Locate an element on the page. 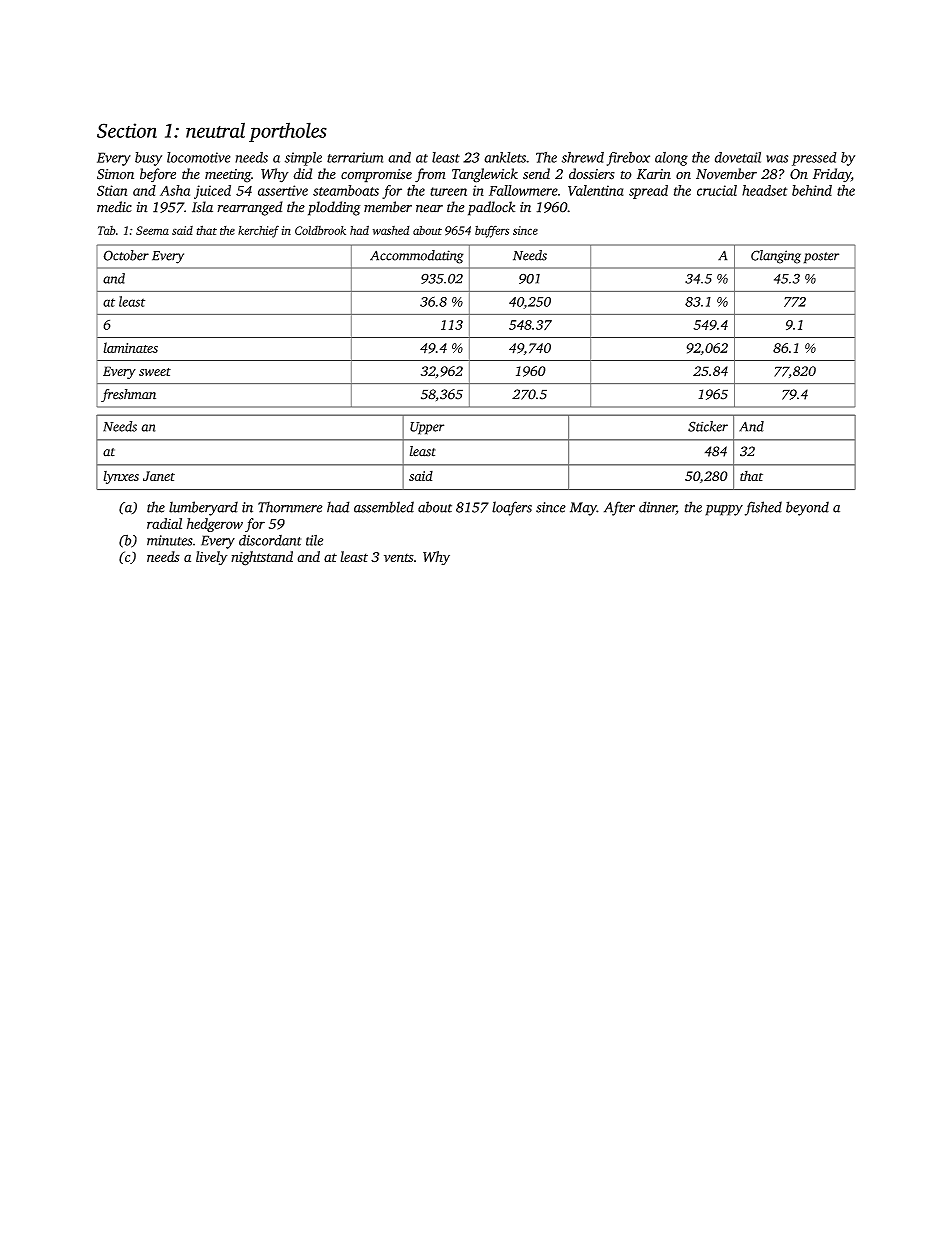  fished is located at coordinates (763, 508).
